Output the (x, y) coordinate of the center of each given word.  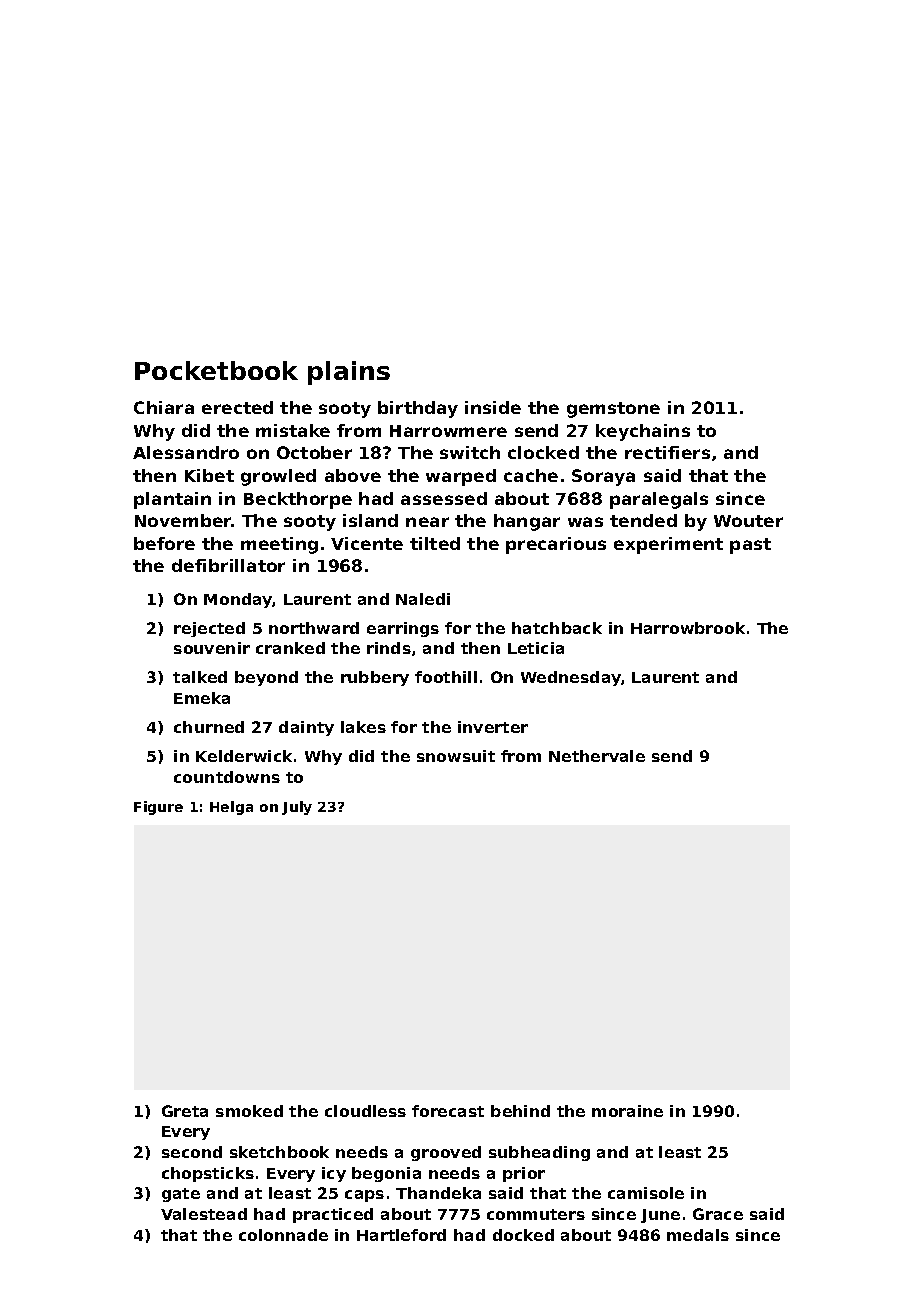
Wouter (748, 521)
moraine (627, 1111)
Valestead (204, 1214)
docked (523, 1235)
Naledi (423, 599)
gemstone (613, 410)
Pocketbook (216, 370)
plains (349, 373)
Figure (158, 808)
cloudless (365, 1111)
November (183, 520)
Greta (185, 1111)
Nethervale (597, 756)
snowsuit (456, 756)
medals (698, 1235)
